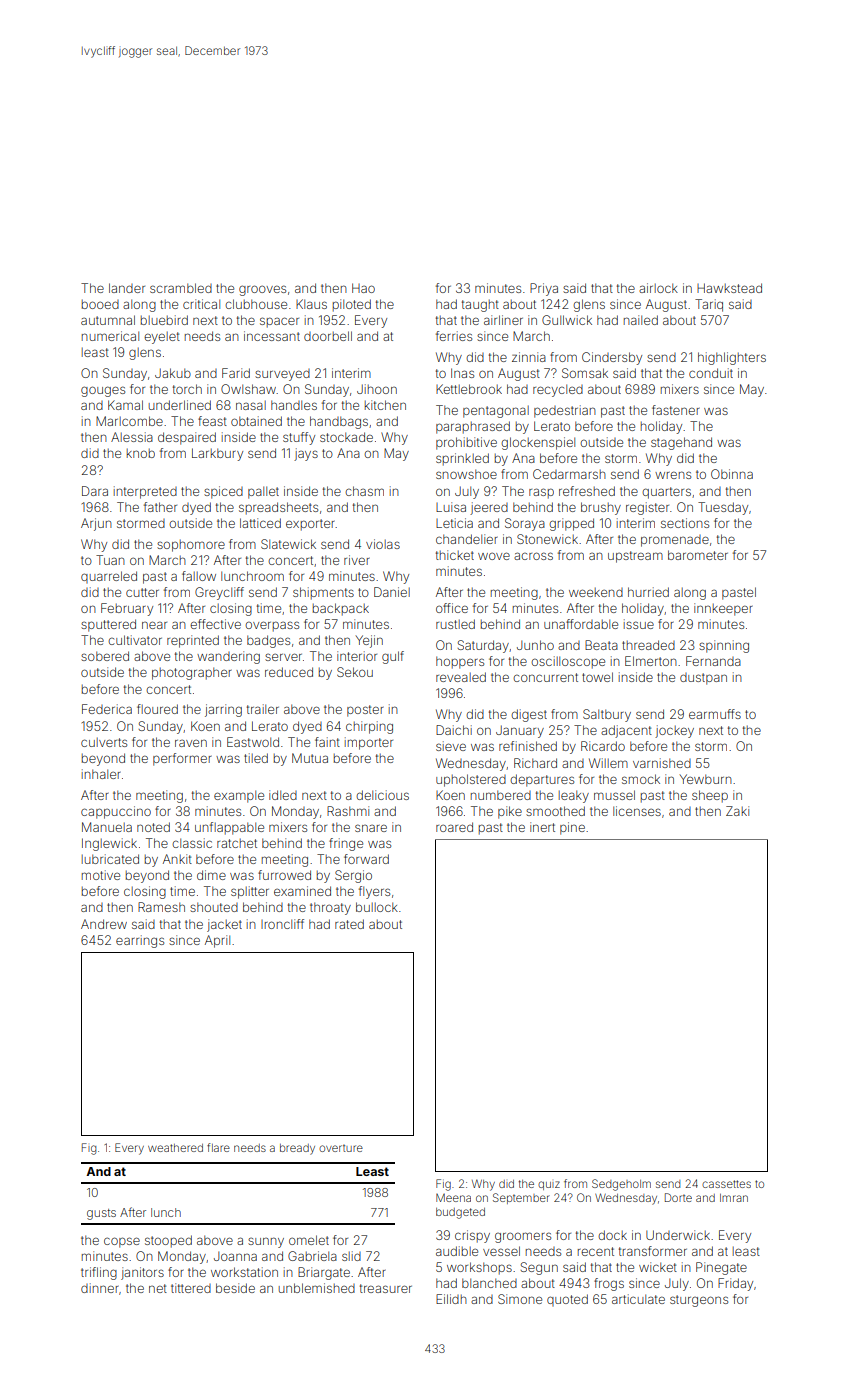 The image size is (849, 1400). I want to click on barometer, so click(698, 555).
